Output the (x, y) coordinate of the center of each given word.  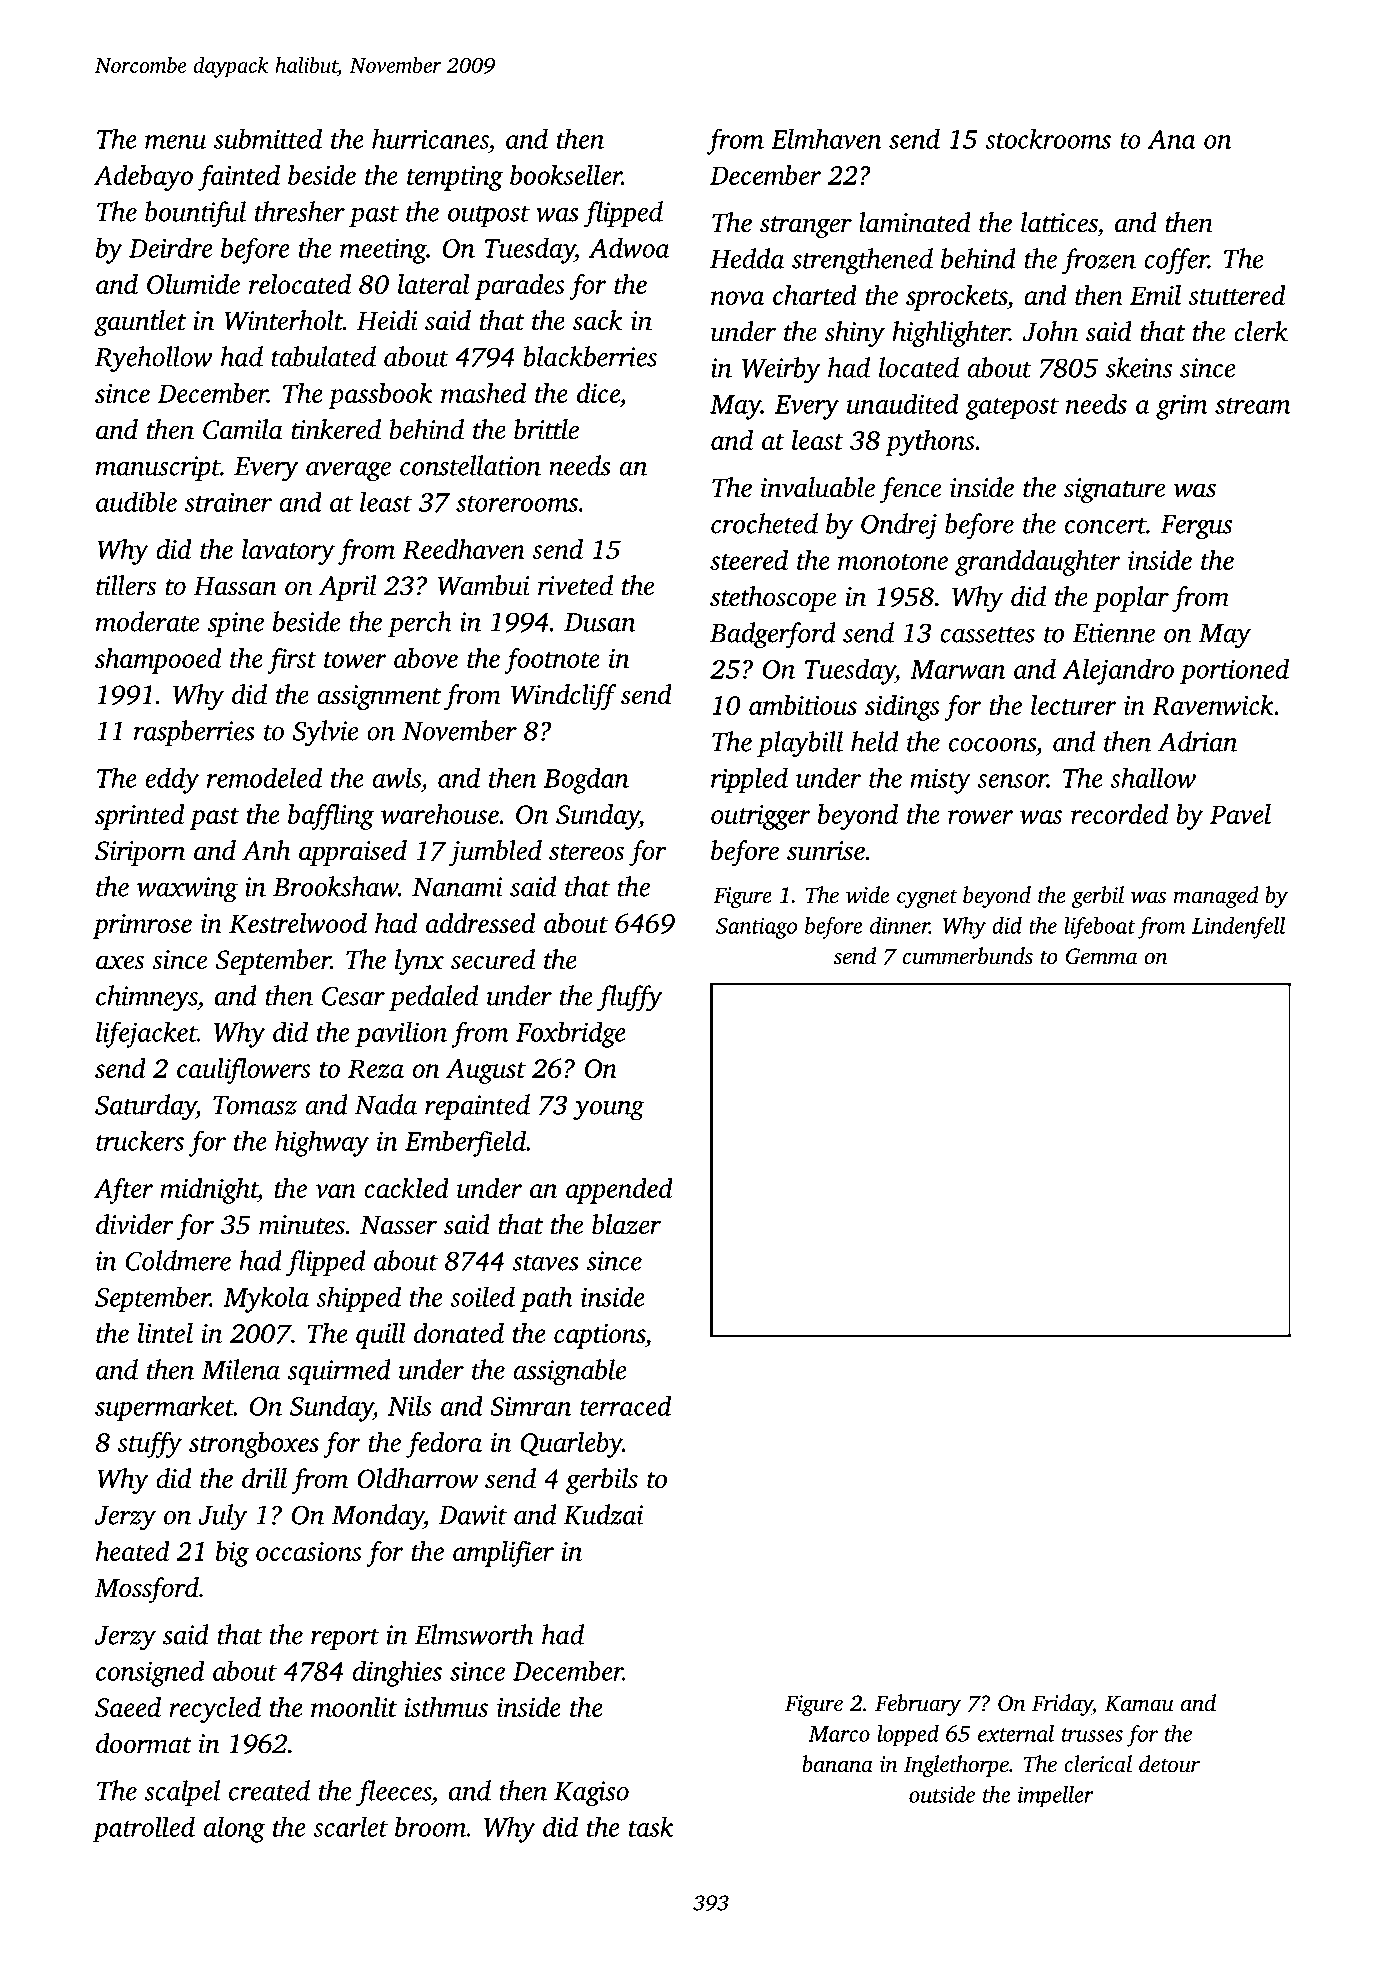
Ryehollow (154, 359)
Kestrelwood (298, 923)
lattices (1059, 222)
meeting (383, 251)
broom (431, 1827)
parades (520, 287)
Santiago (756, 928)
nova (738, 298)
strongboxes (254, 1445)
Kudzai (603, 1514)
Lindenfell (1238, 927)
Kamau (1139, 1703)
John (1050, 331)
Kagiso (591, 1794)
